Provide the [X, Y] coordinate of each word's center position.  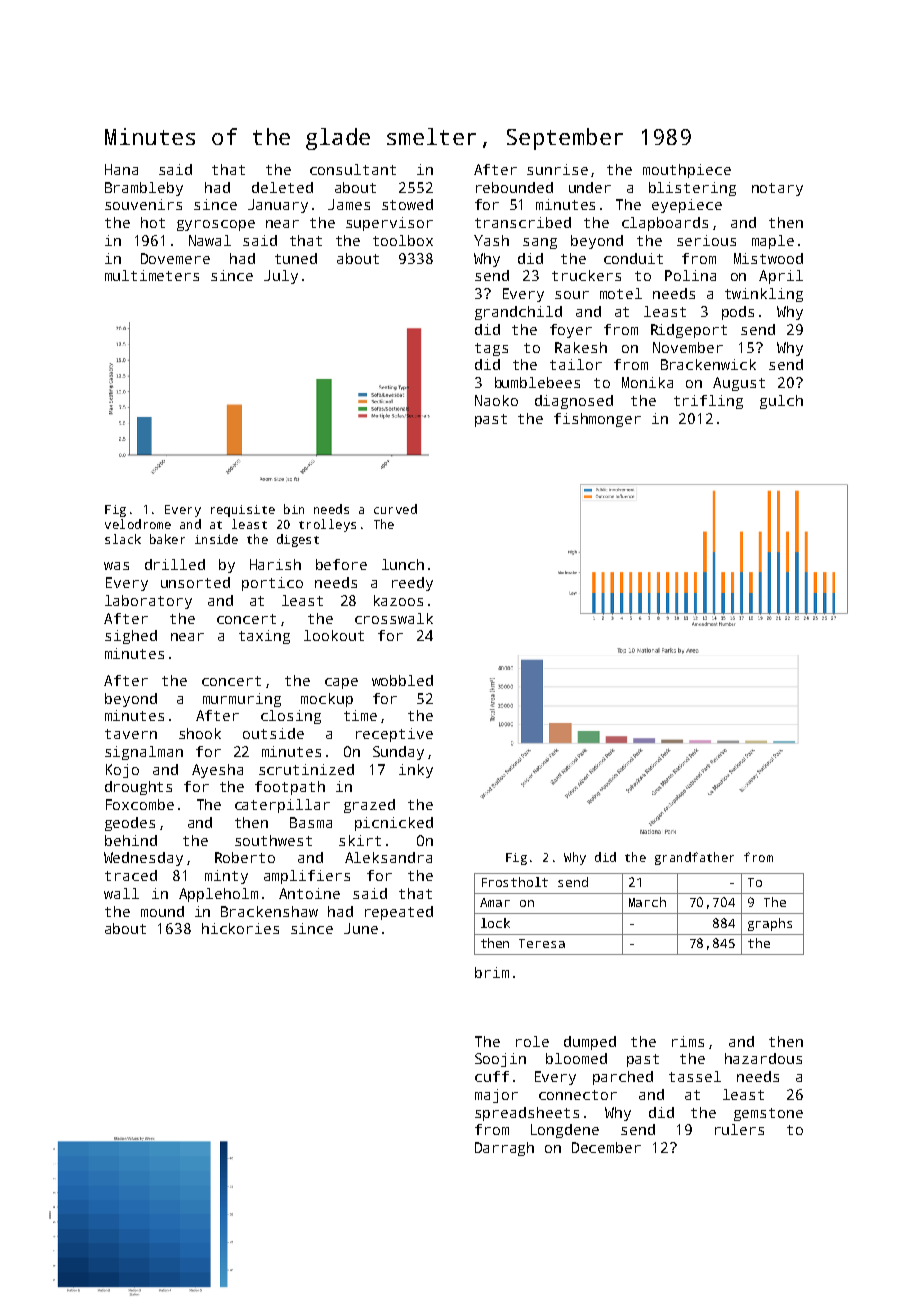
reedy [412, 584]
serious [706, 240]
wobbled [402, 680]
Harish [275, 564]
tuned [296, 258]
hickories [240, 928]
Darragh [504, 1149]
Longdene [565, 1131]
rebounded [514, 187]
